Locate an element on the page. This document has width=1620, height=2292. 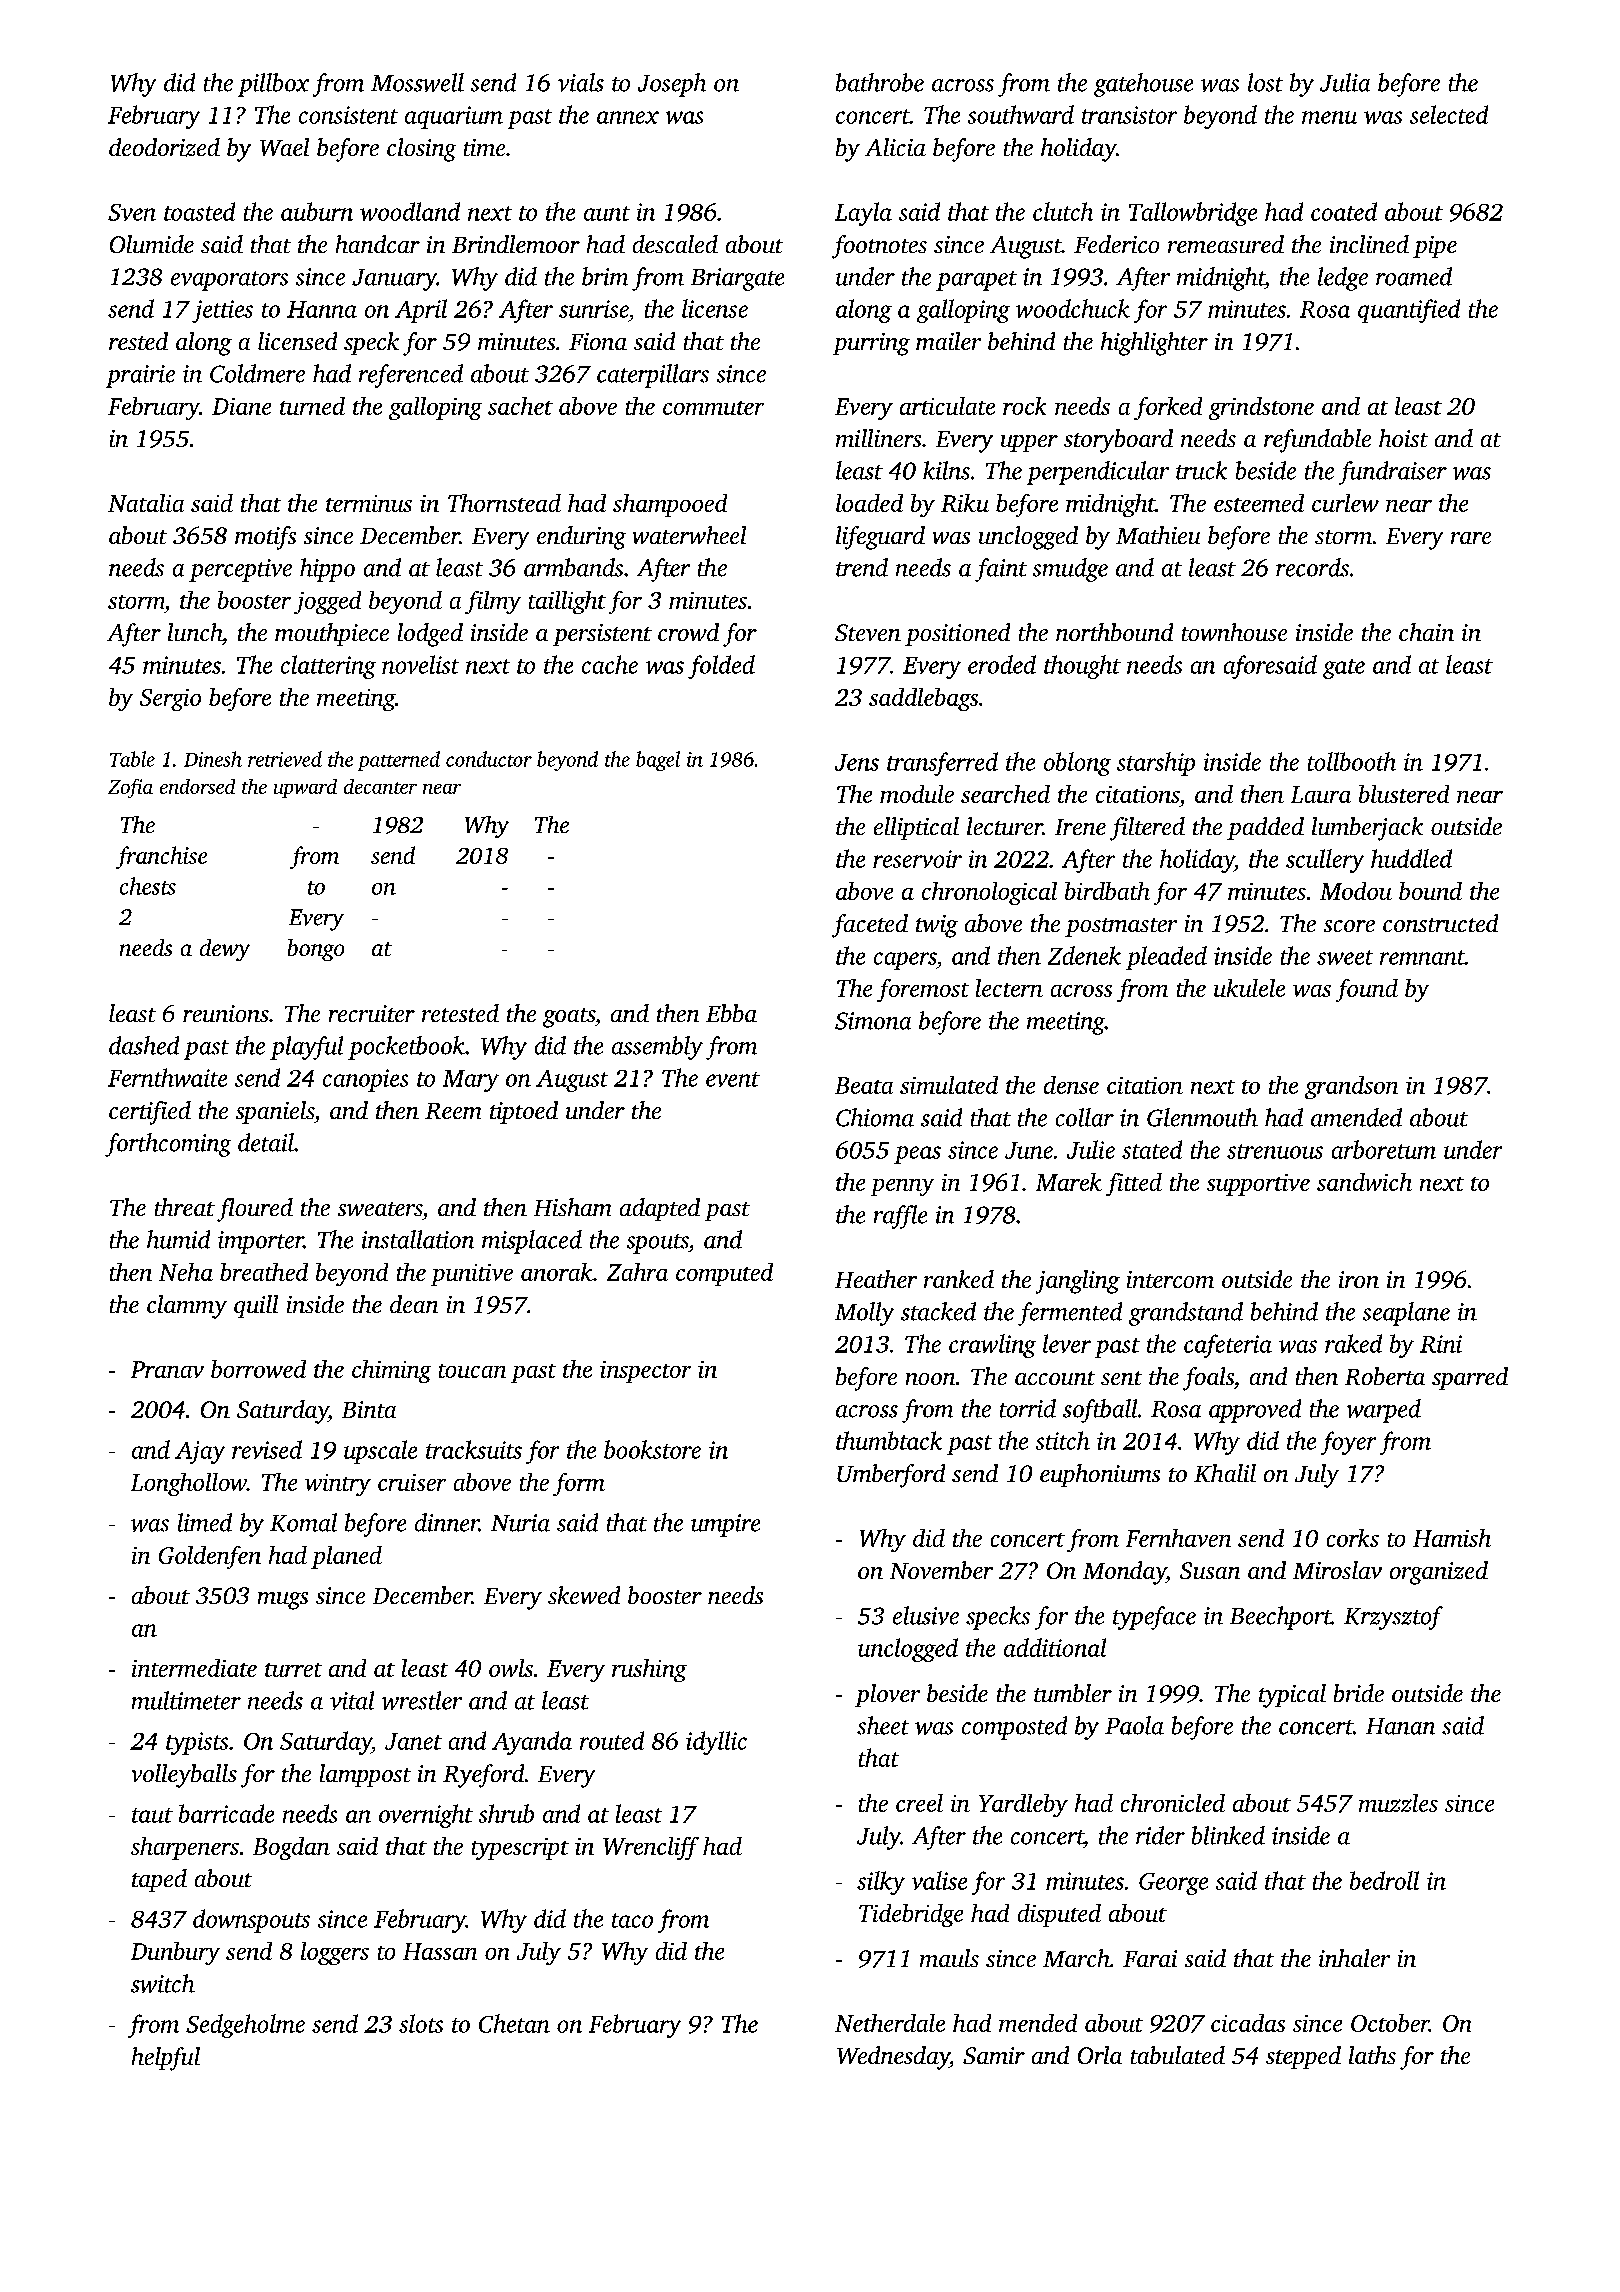
selected is located at coordinates (1449, 114).
